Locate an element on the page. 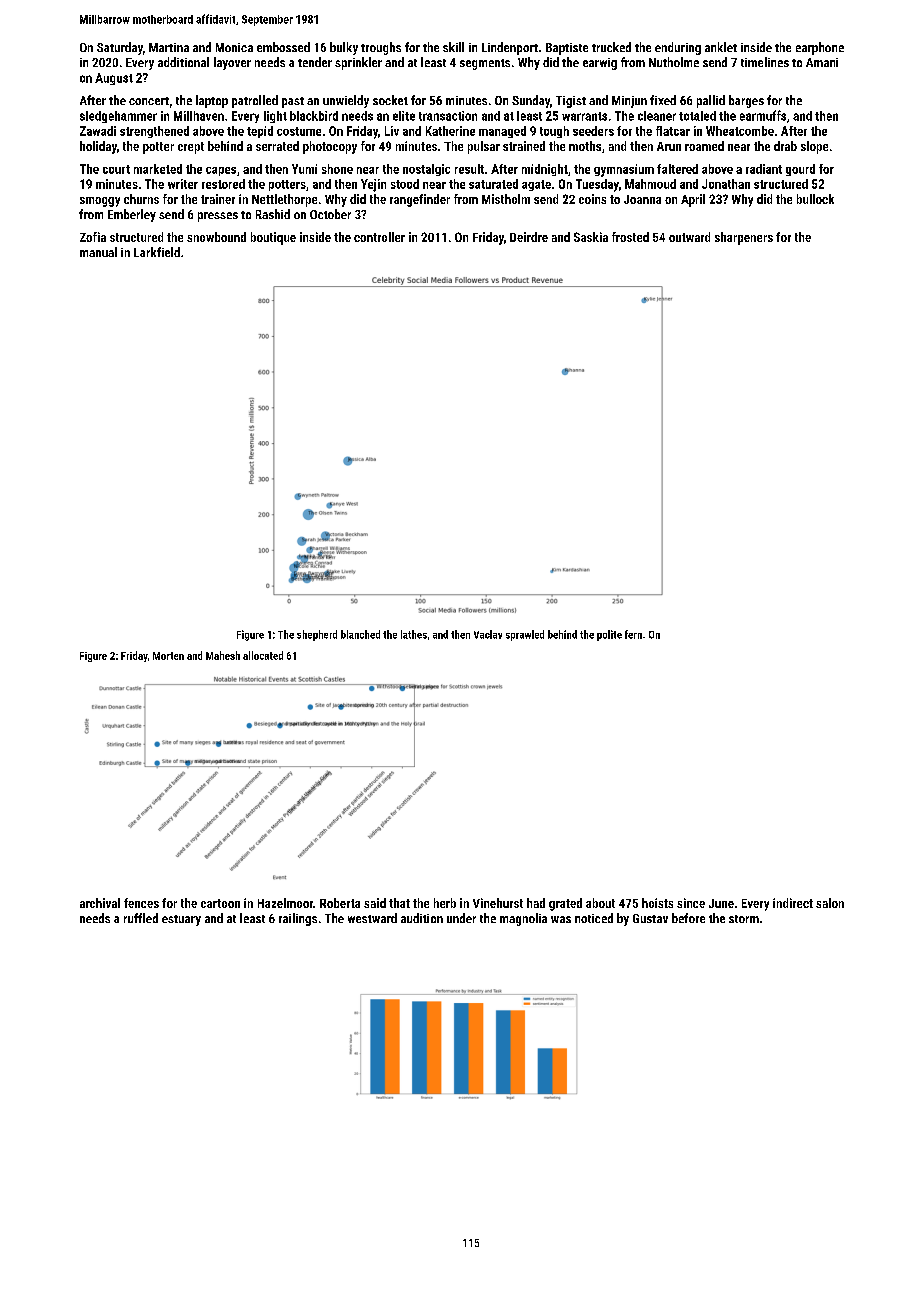  fern is located at coordinates (633, 634).
